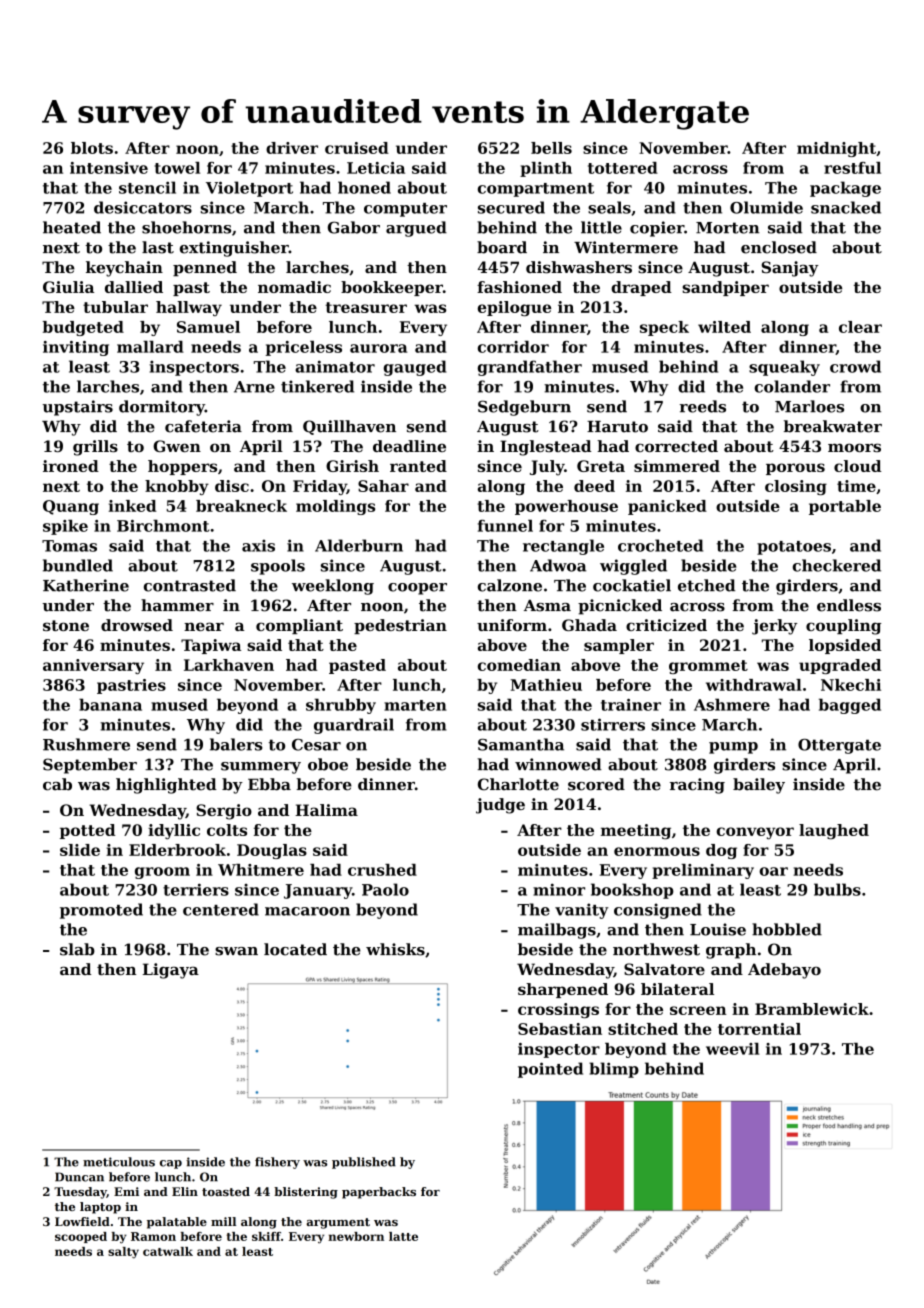  I want to click on weevil, so click(733, 1049).
